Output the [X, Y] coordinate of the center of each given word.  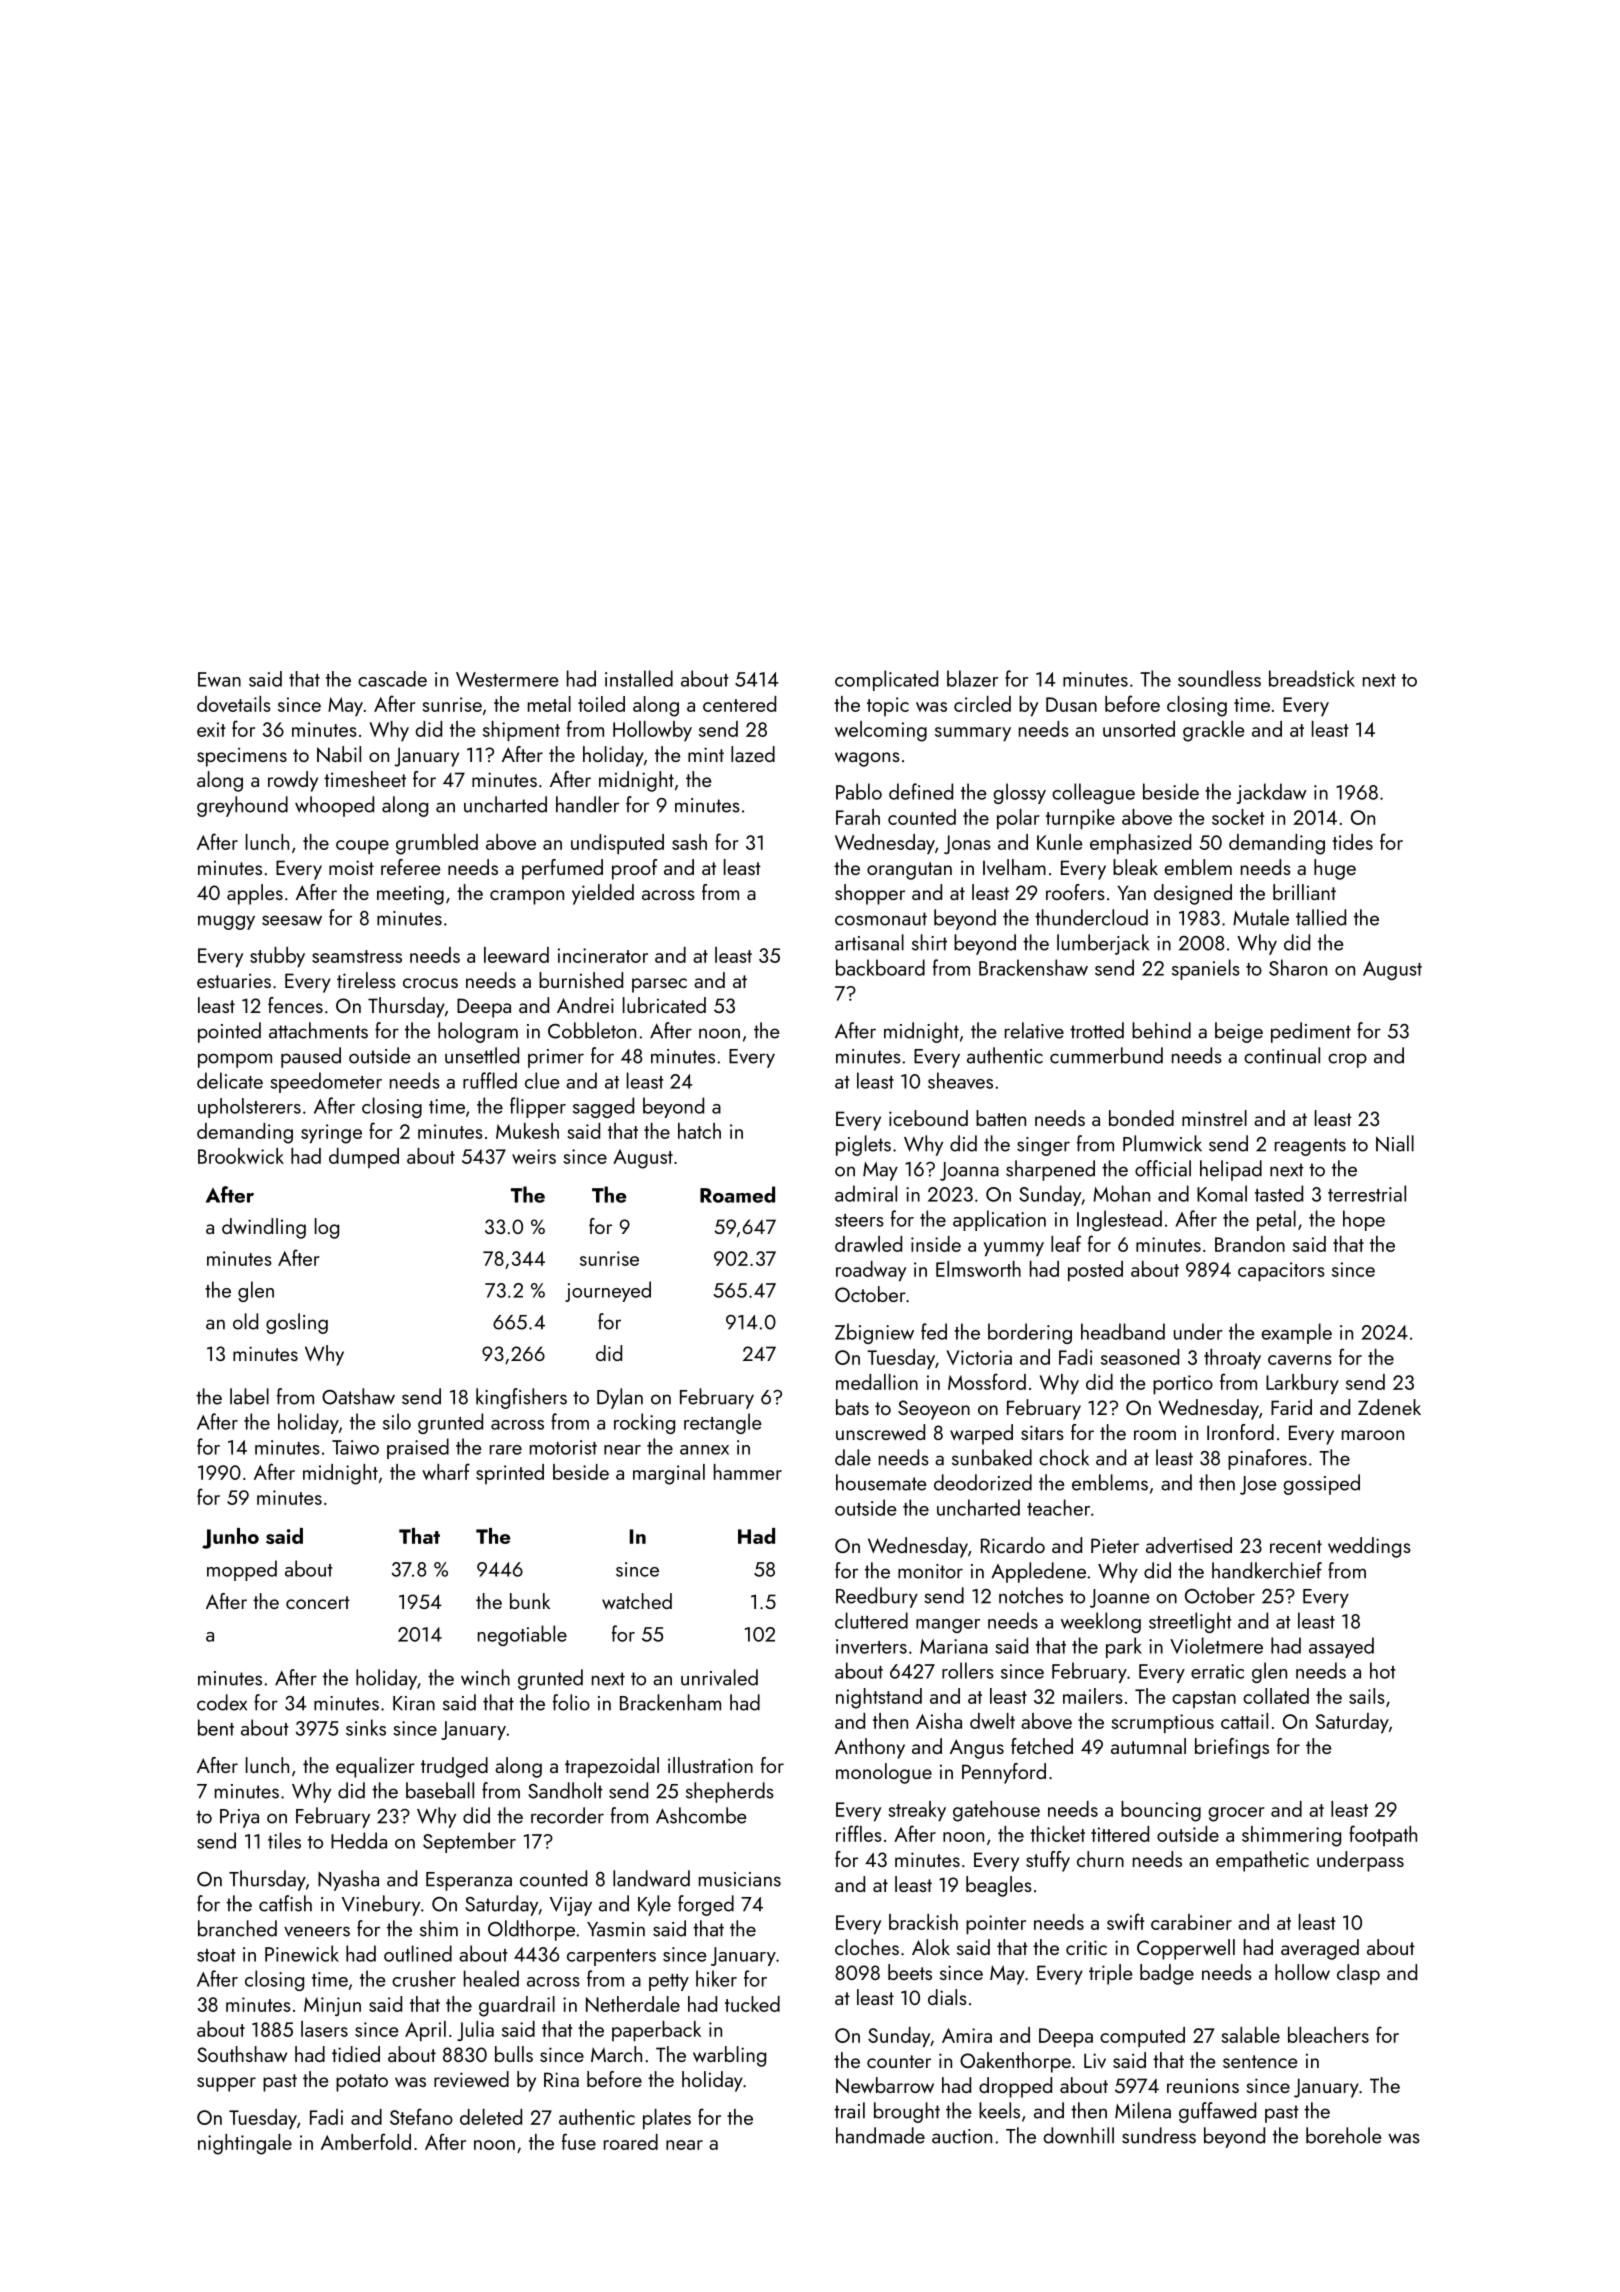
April [425, 2031]
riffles [859, 1833]
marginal [669, 1474]
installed [639, 678]
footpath [1383, 1835]
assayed [1341, 1647]
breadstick [1312, 678]
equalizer [375, 1767]
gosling [297, 1323]
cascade [392, 679]
